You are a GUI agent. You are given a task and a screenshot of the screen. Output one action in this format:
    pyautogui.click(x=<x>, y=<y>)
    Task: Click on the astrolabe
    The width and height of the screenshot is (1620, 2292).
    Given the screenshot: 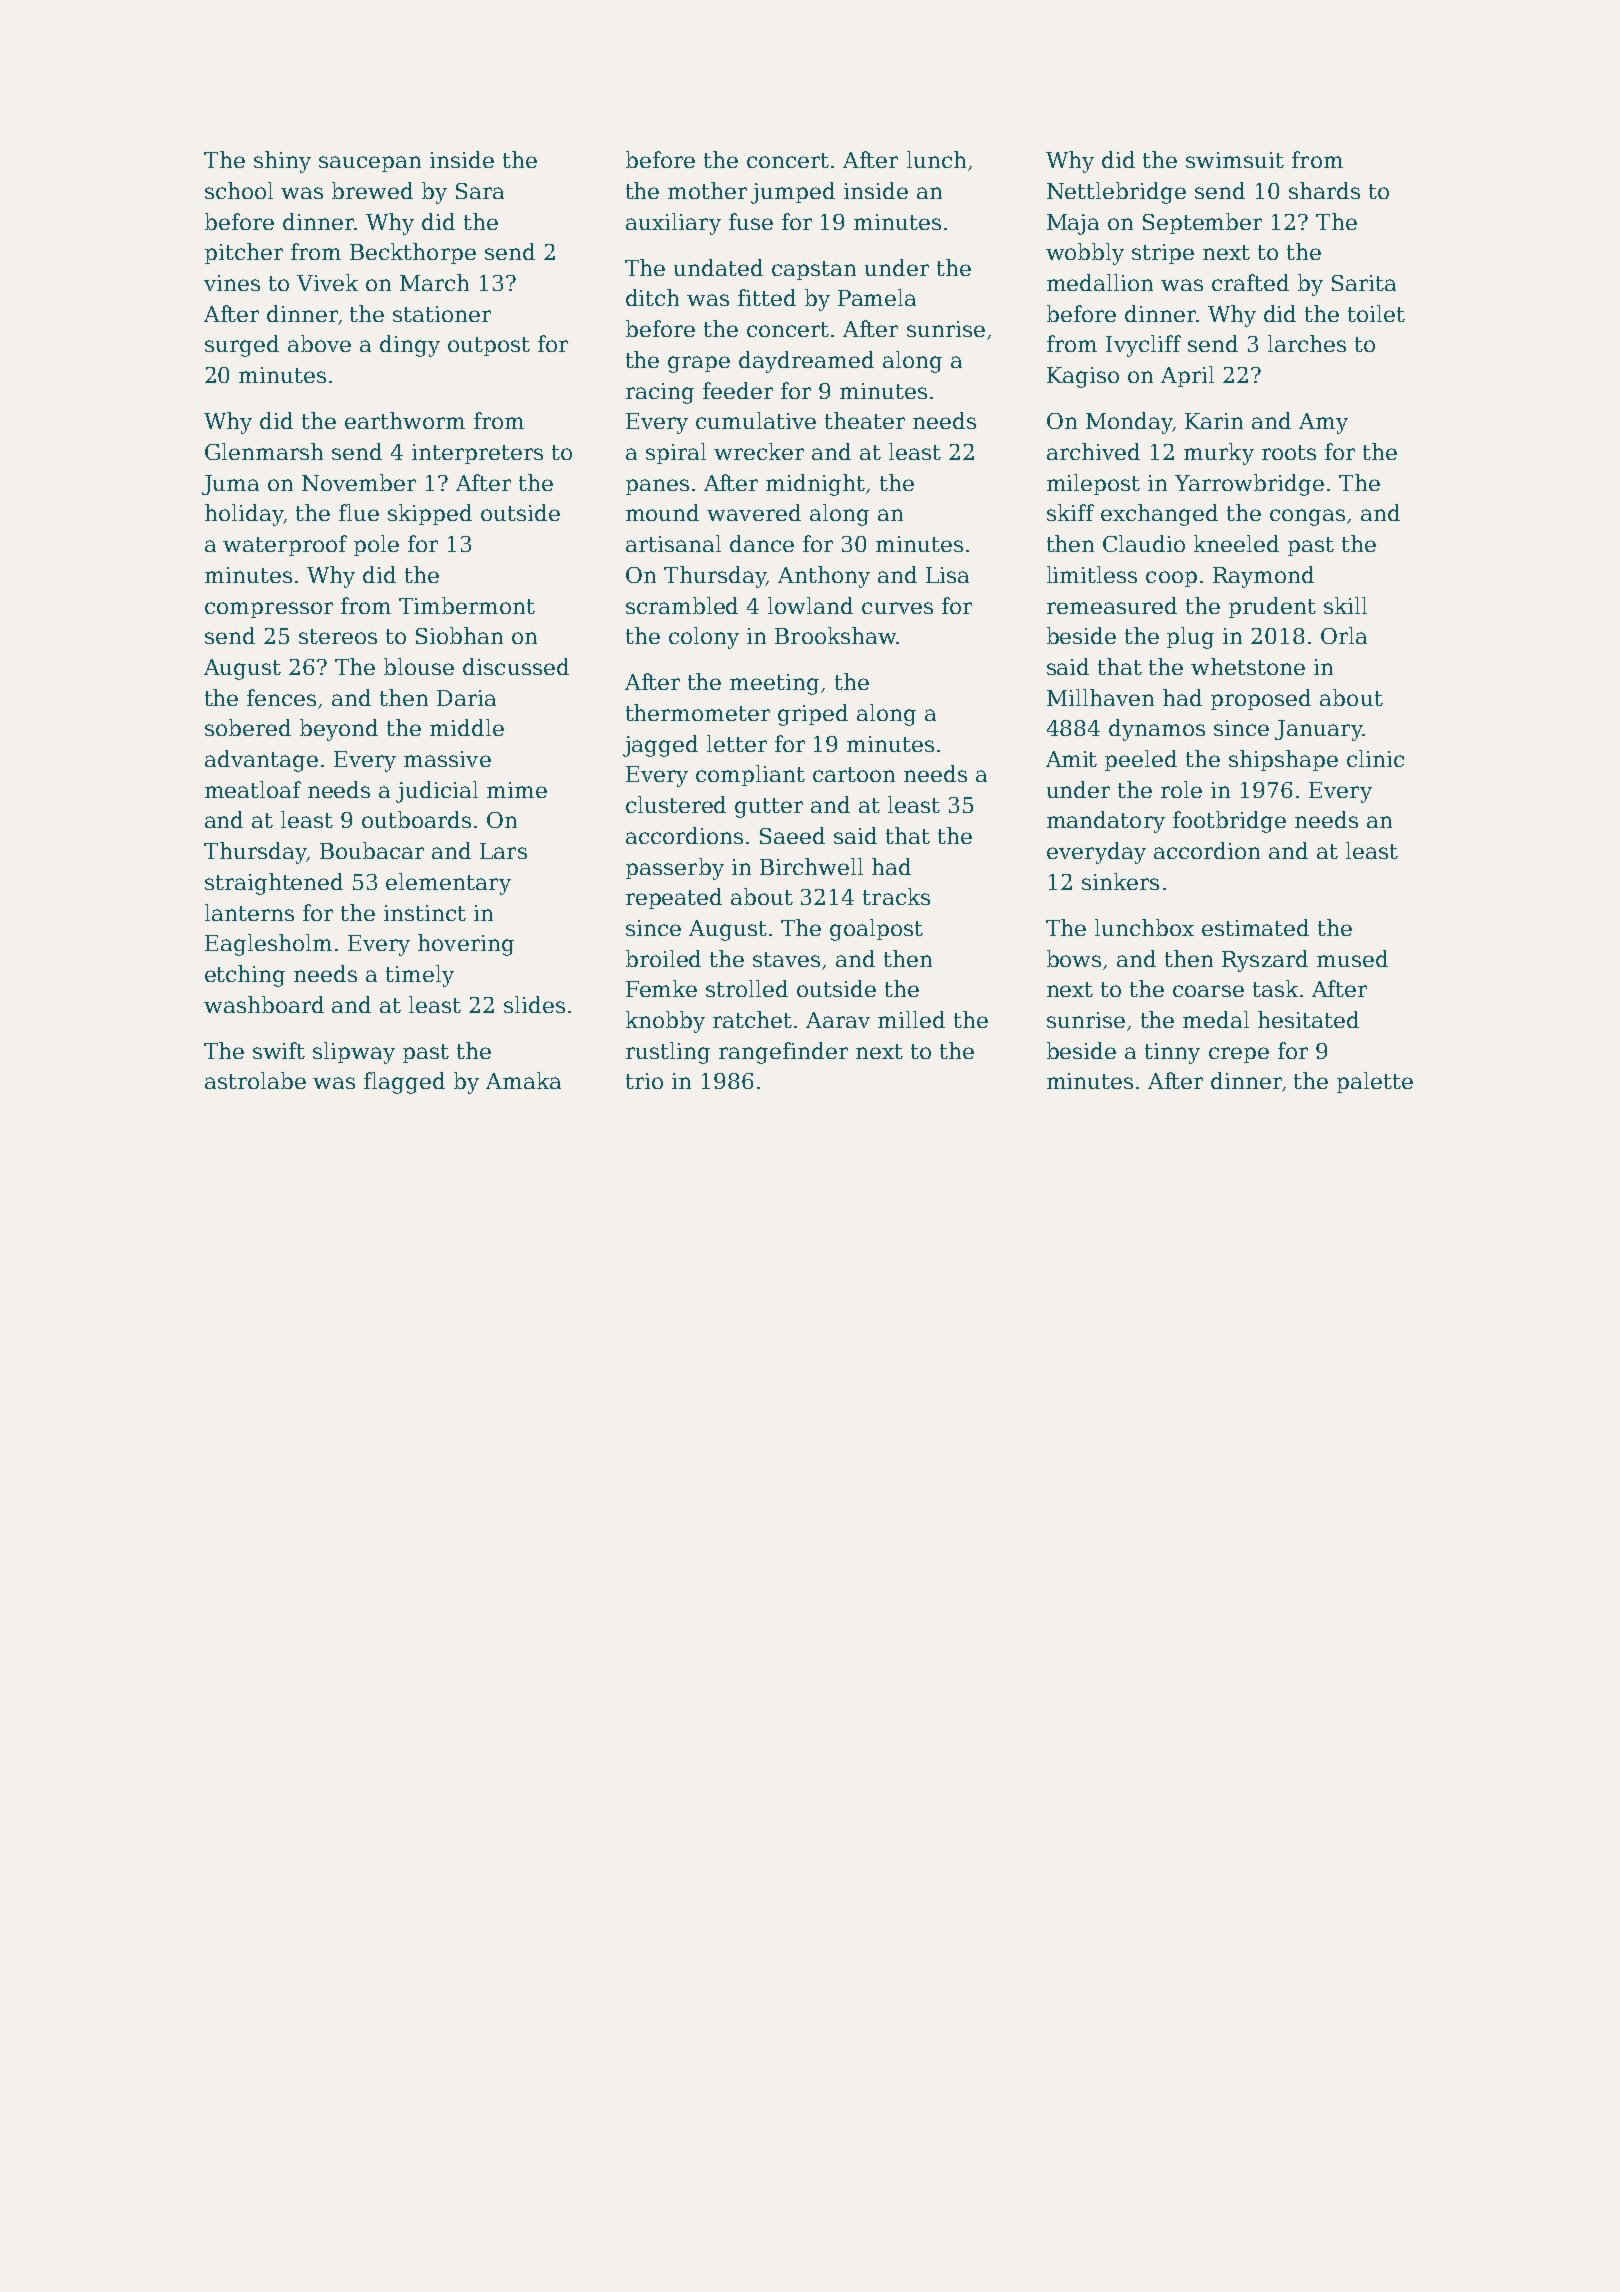 What is the action you would take?
    pyautogui.click(x=255, y=1080)
